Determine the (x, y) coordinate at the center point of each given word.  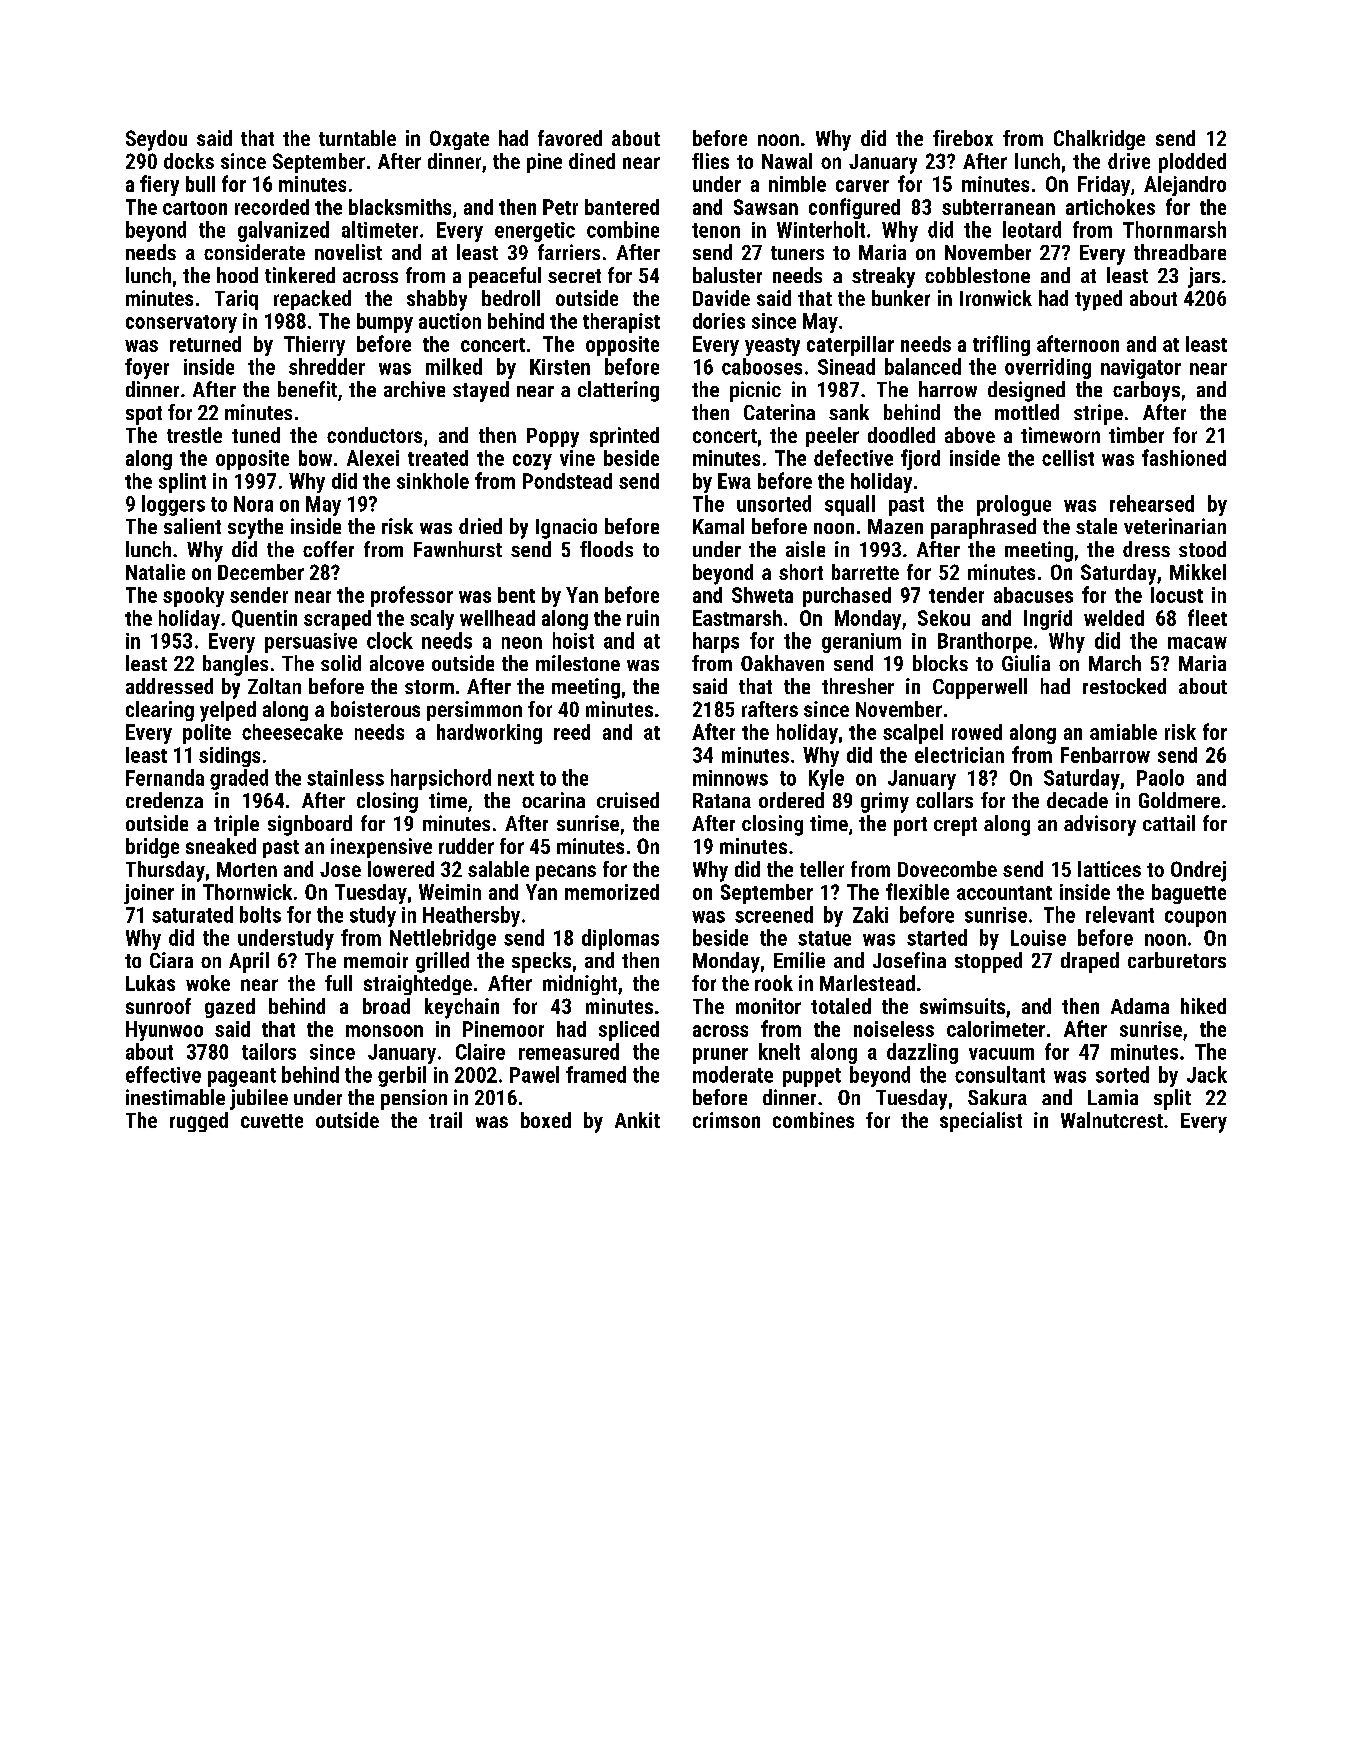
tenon (716, 230)
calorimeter (996, 1029)
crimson (726, 1120)
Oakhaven (782, 663)
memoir (376, 960)
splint (182, 483)
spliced (629, 1031)
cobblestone (977, 275)
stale (1096, 526)
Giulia (1026, 663)
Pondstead (567, 481)
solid (341, 663)
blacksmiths (400, 207)
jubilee (259, 1099)
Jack (1207, 1074)
